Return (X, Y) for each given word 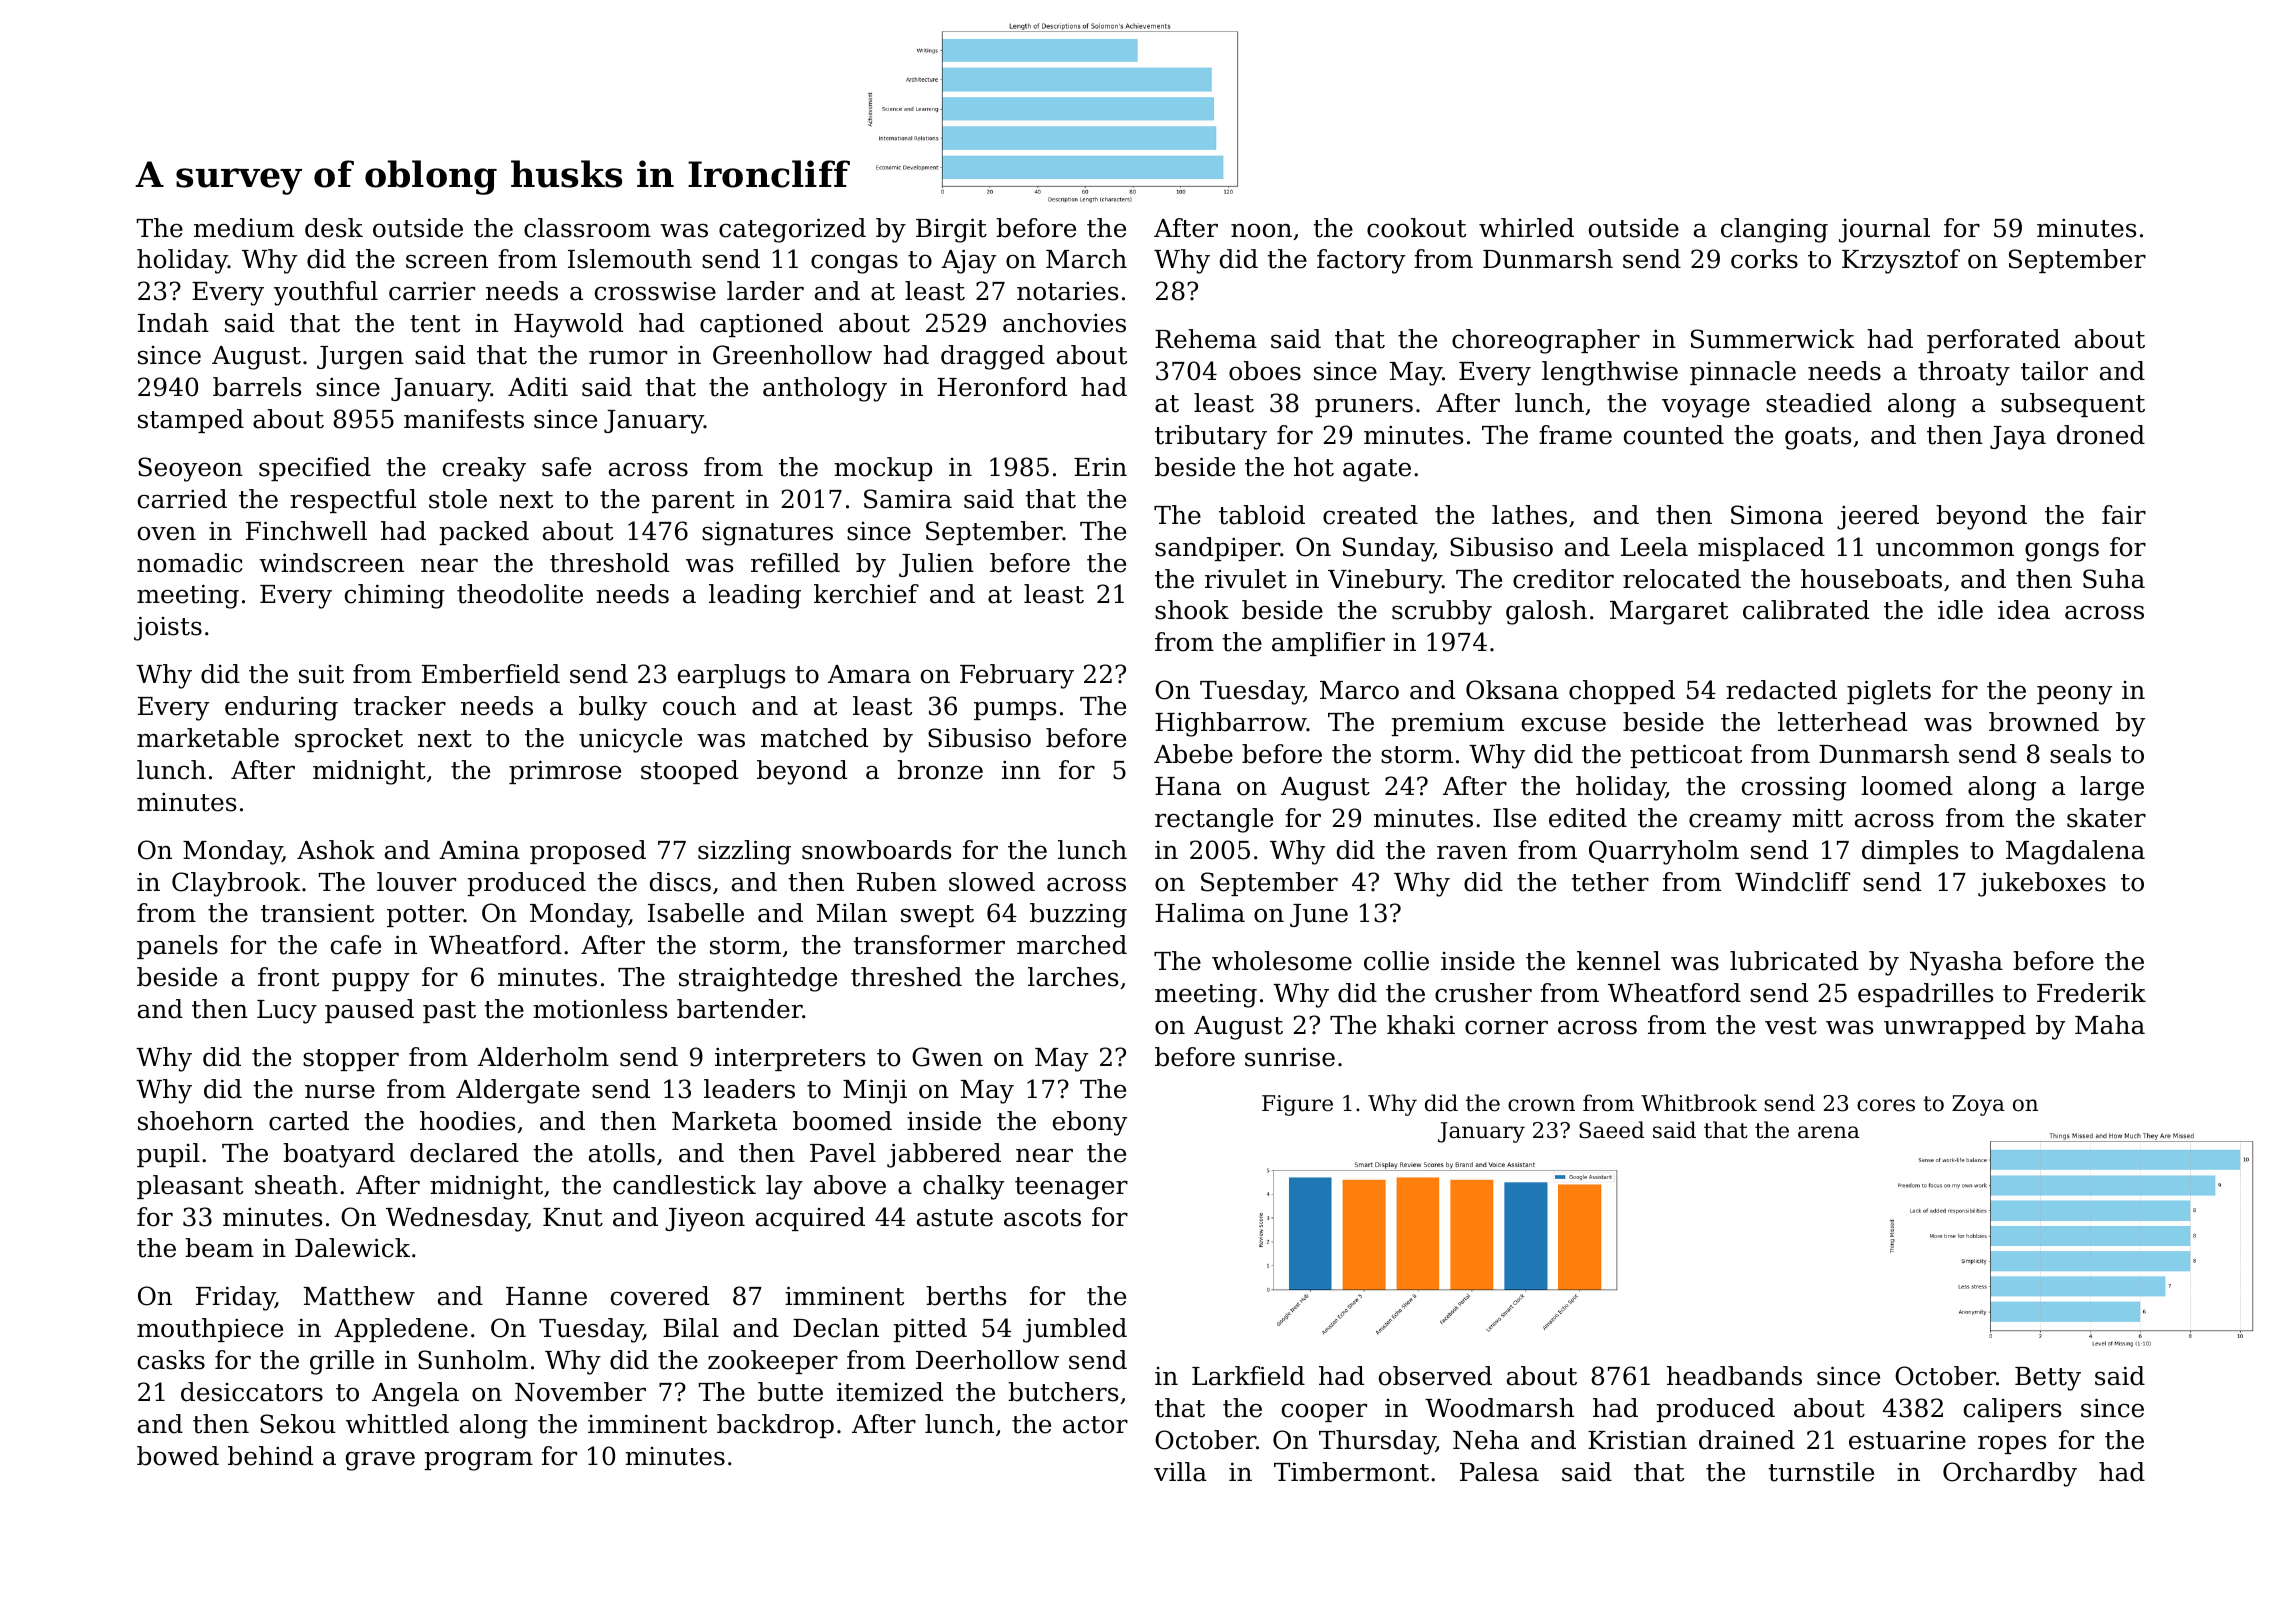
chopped (1622, 692)
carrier (432, 291)
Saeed (1611, 1130)
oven (167, 533)
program (478, 1461)
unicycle (630, 740)
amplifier (1328, 644)
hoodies (467, 1121)
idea (2024, 610)
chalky (963, 1187)
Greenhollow (792, 355)
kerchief (866, 594)
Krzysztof (1901, 261)
